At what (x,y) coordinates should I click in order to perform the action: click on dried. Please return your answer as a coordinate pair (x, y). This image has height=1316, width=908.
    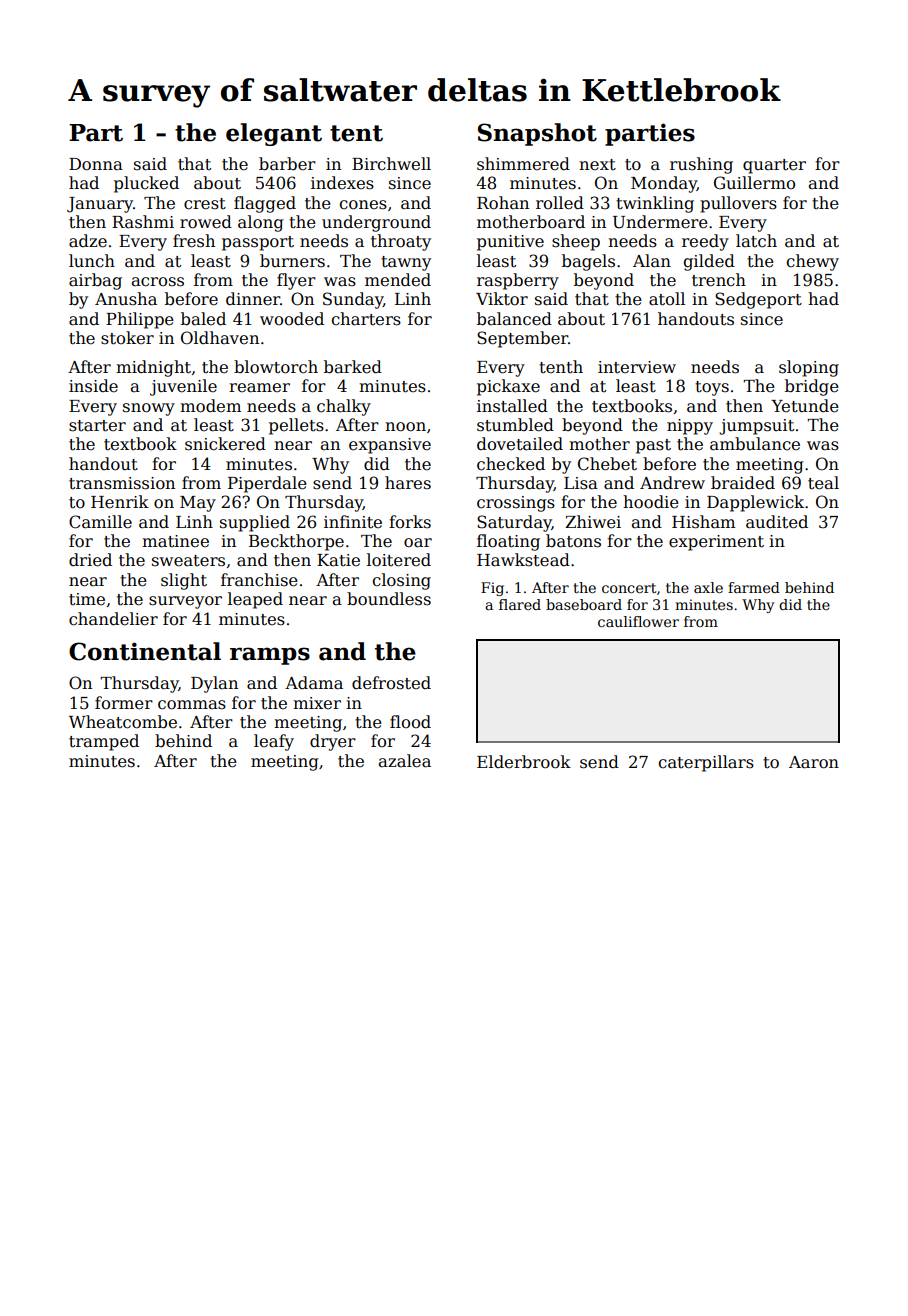
    Looking at the image, I should click on (90, 560).
